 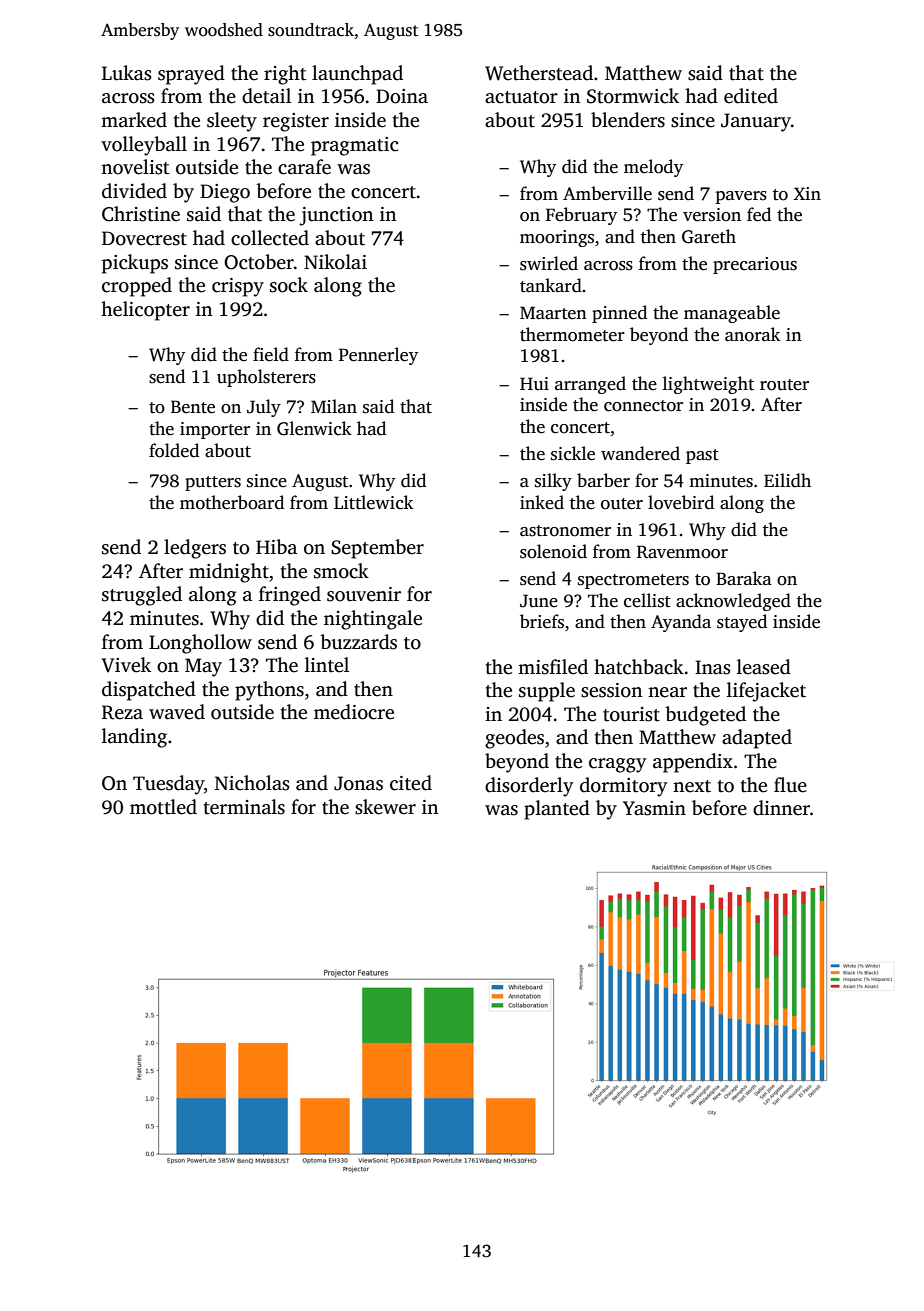 What do you see at coordinates (364, 594) in the screenshot?
I see `souvenir` at bounding box center [364, 594].
